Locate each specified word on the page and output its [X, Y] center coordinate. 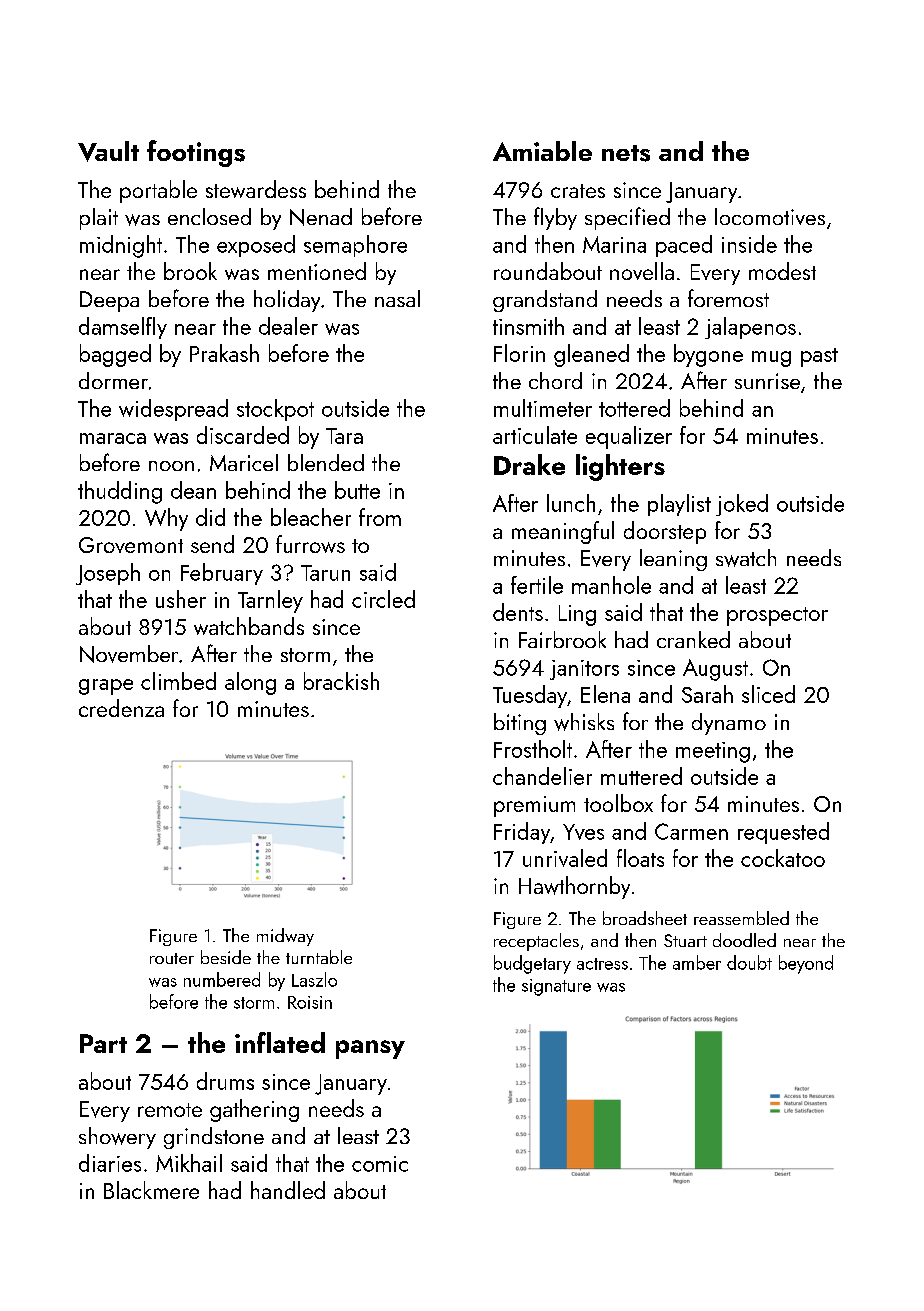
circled [383, 599]
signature [556, 987]
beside [226, 957]
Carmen [691, 831]
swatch [746, 558]
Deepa [109, 301]
